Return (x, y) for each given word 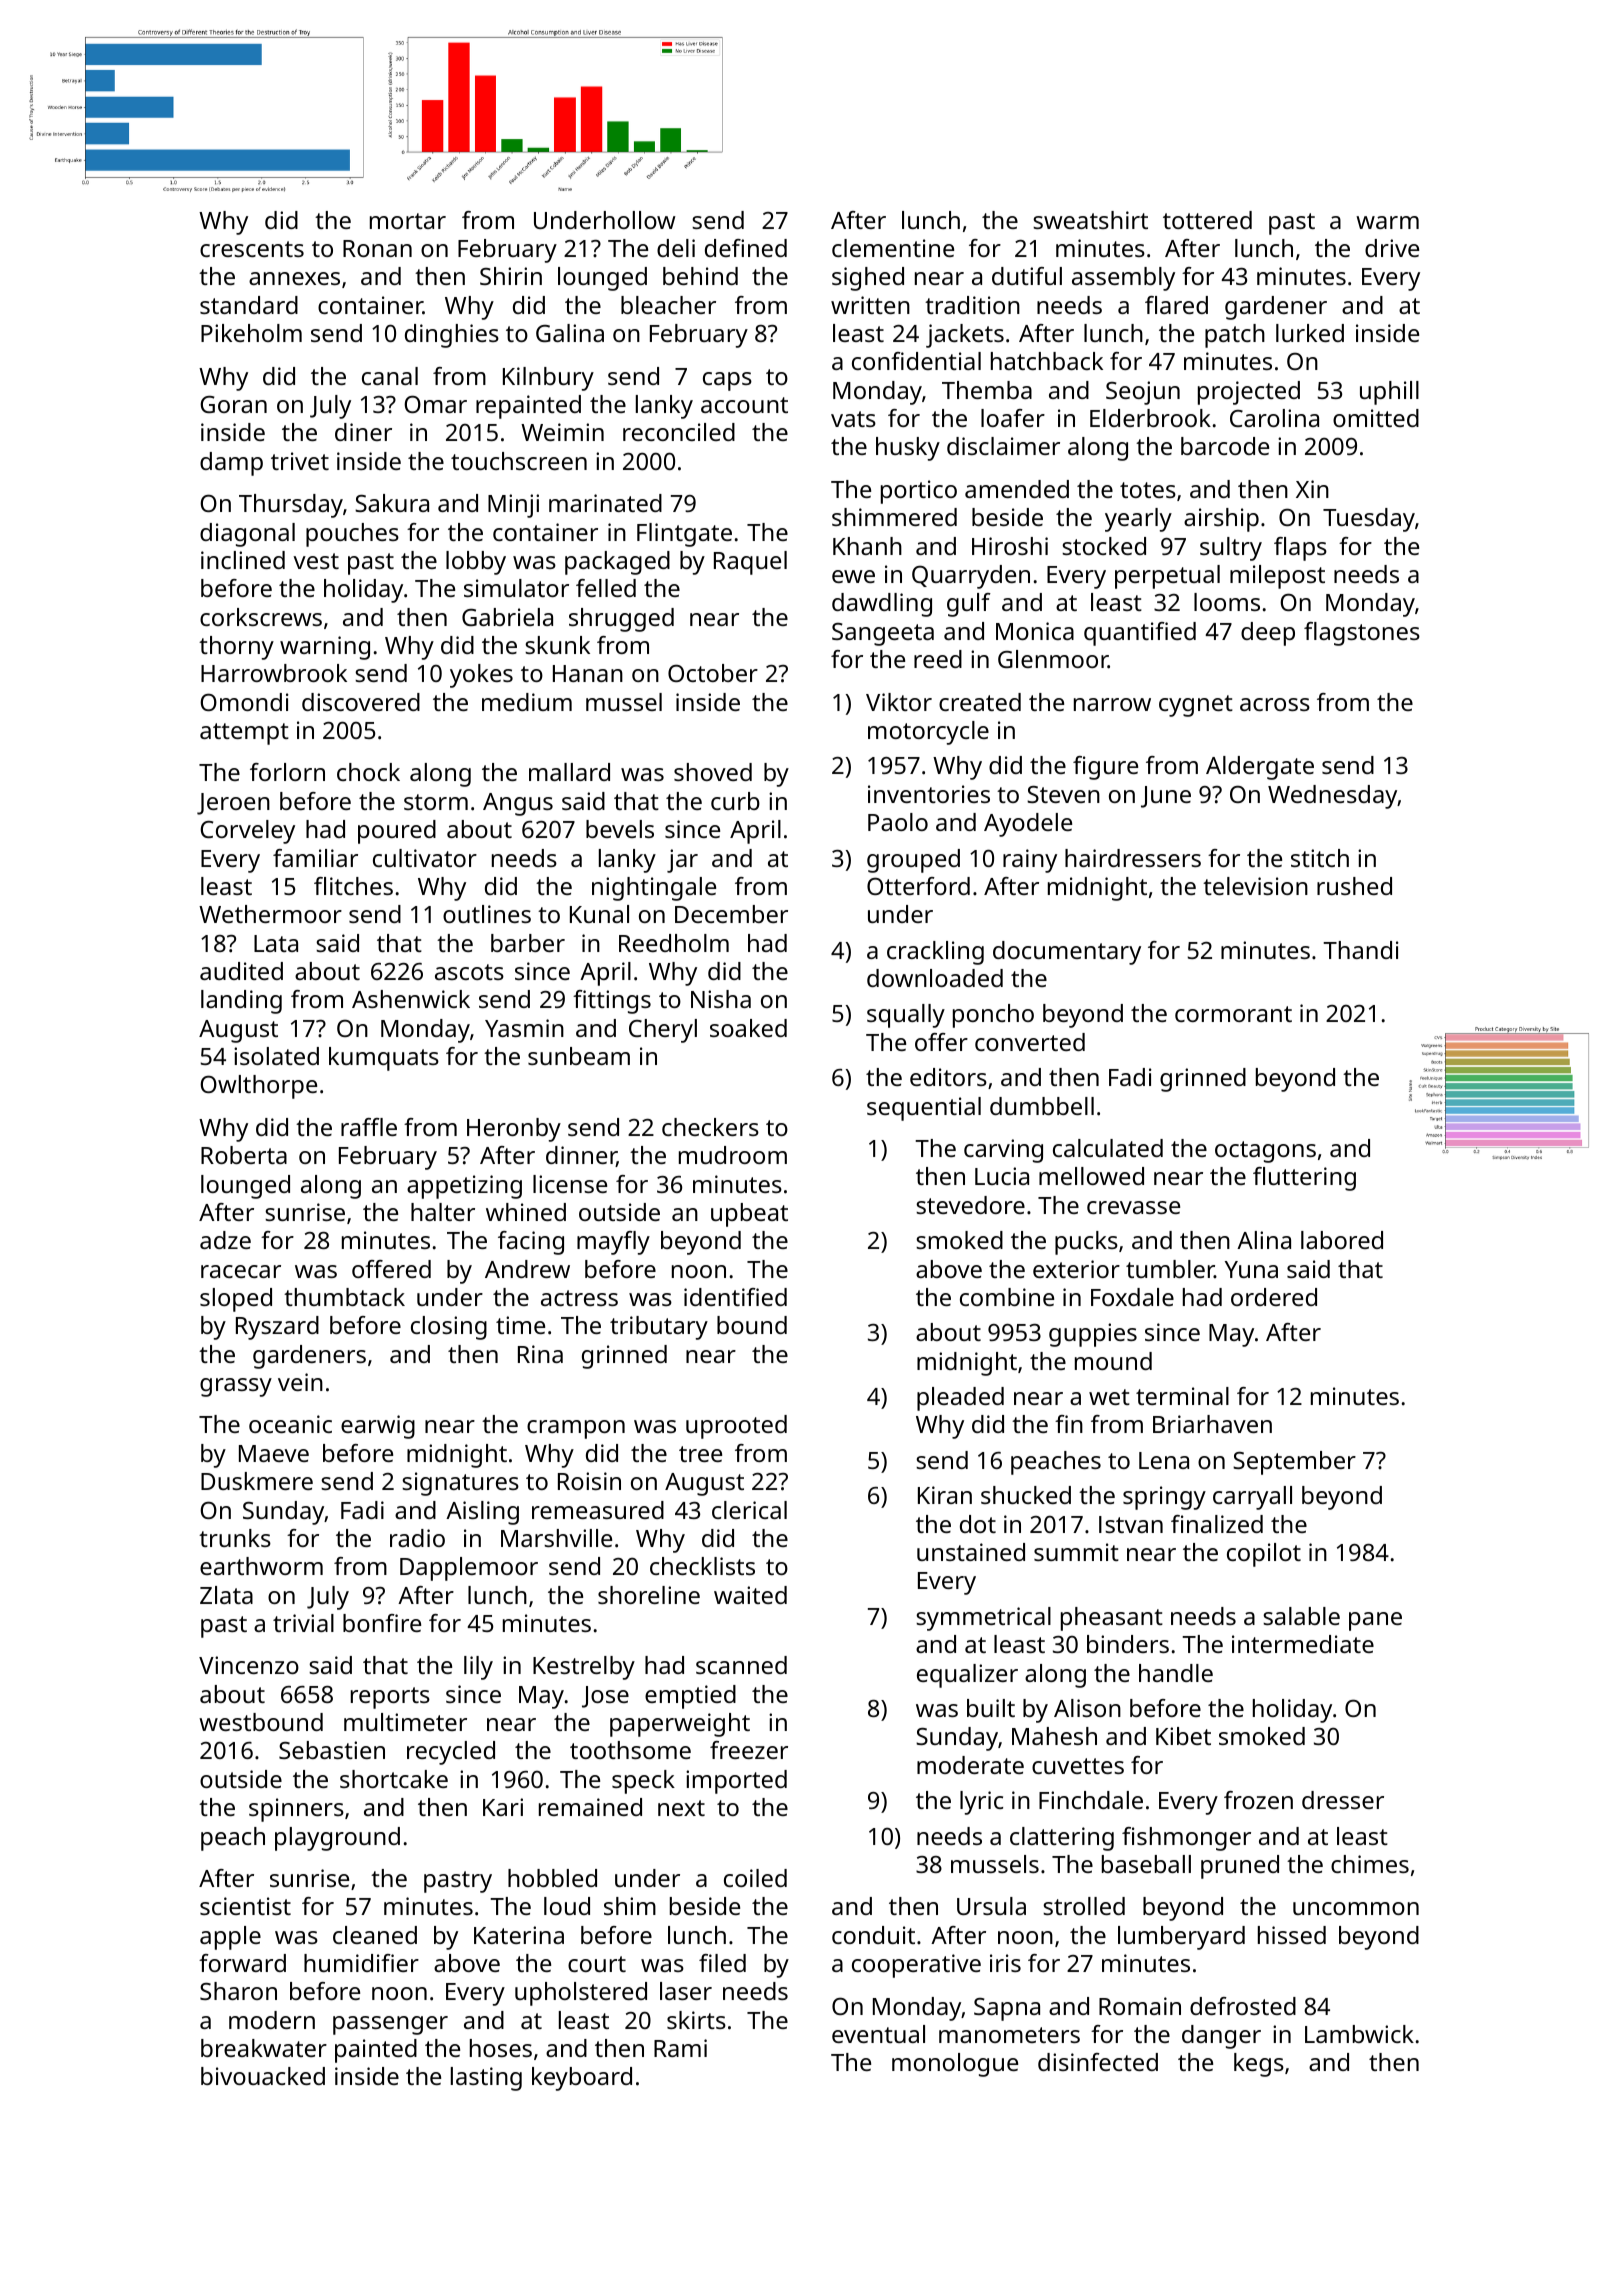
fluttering (1304, 1179)
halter (443, 1212)
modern (272, 2020)
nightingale (654, 889)
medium (527, 702)
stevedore (970, 1205)
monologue (955, 2065)
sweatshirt (1090, 220)
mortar (408, 221)
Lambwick (1359, 2034)
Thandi (1361, 950)
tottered (1207, 220)
